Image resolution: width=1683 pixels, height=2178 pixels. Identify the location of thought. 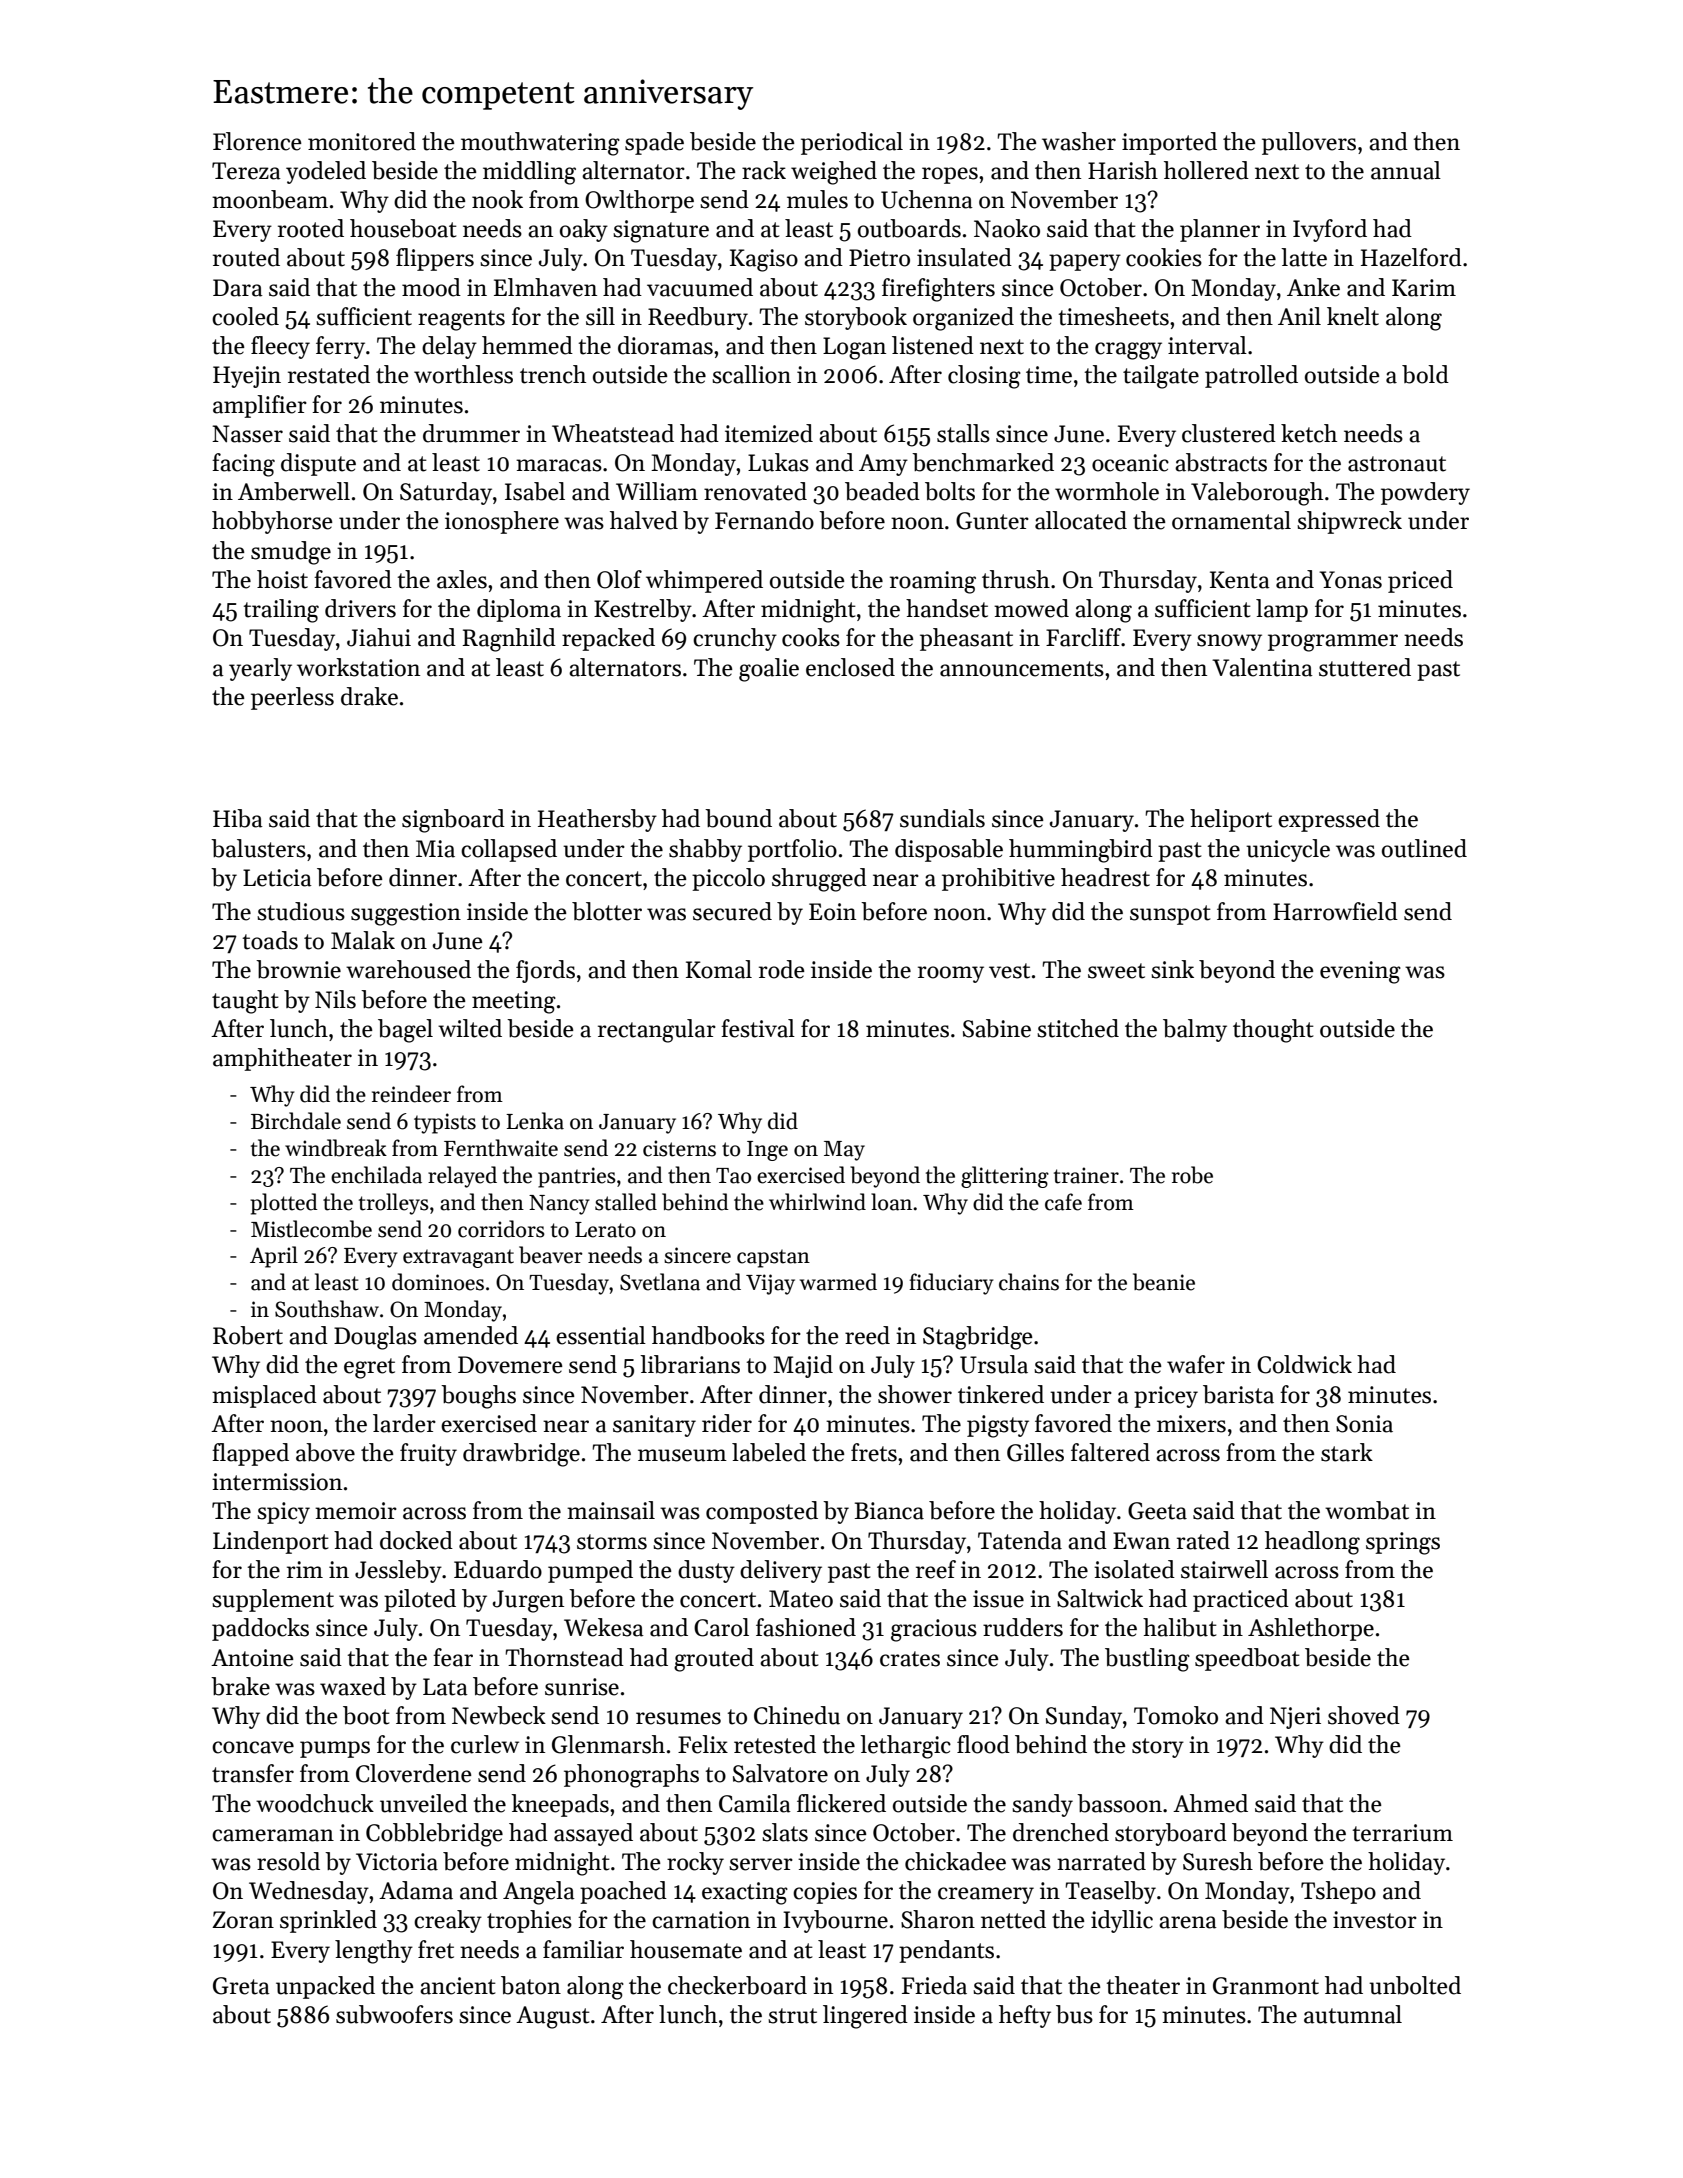
(1273, 1031).
